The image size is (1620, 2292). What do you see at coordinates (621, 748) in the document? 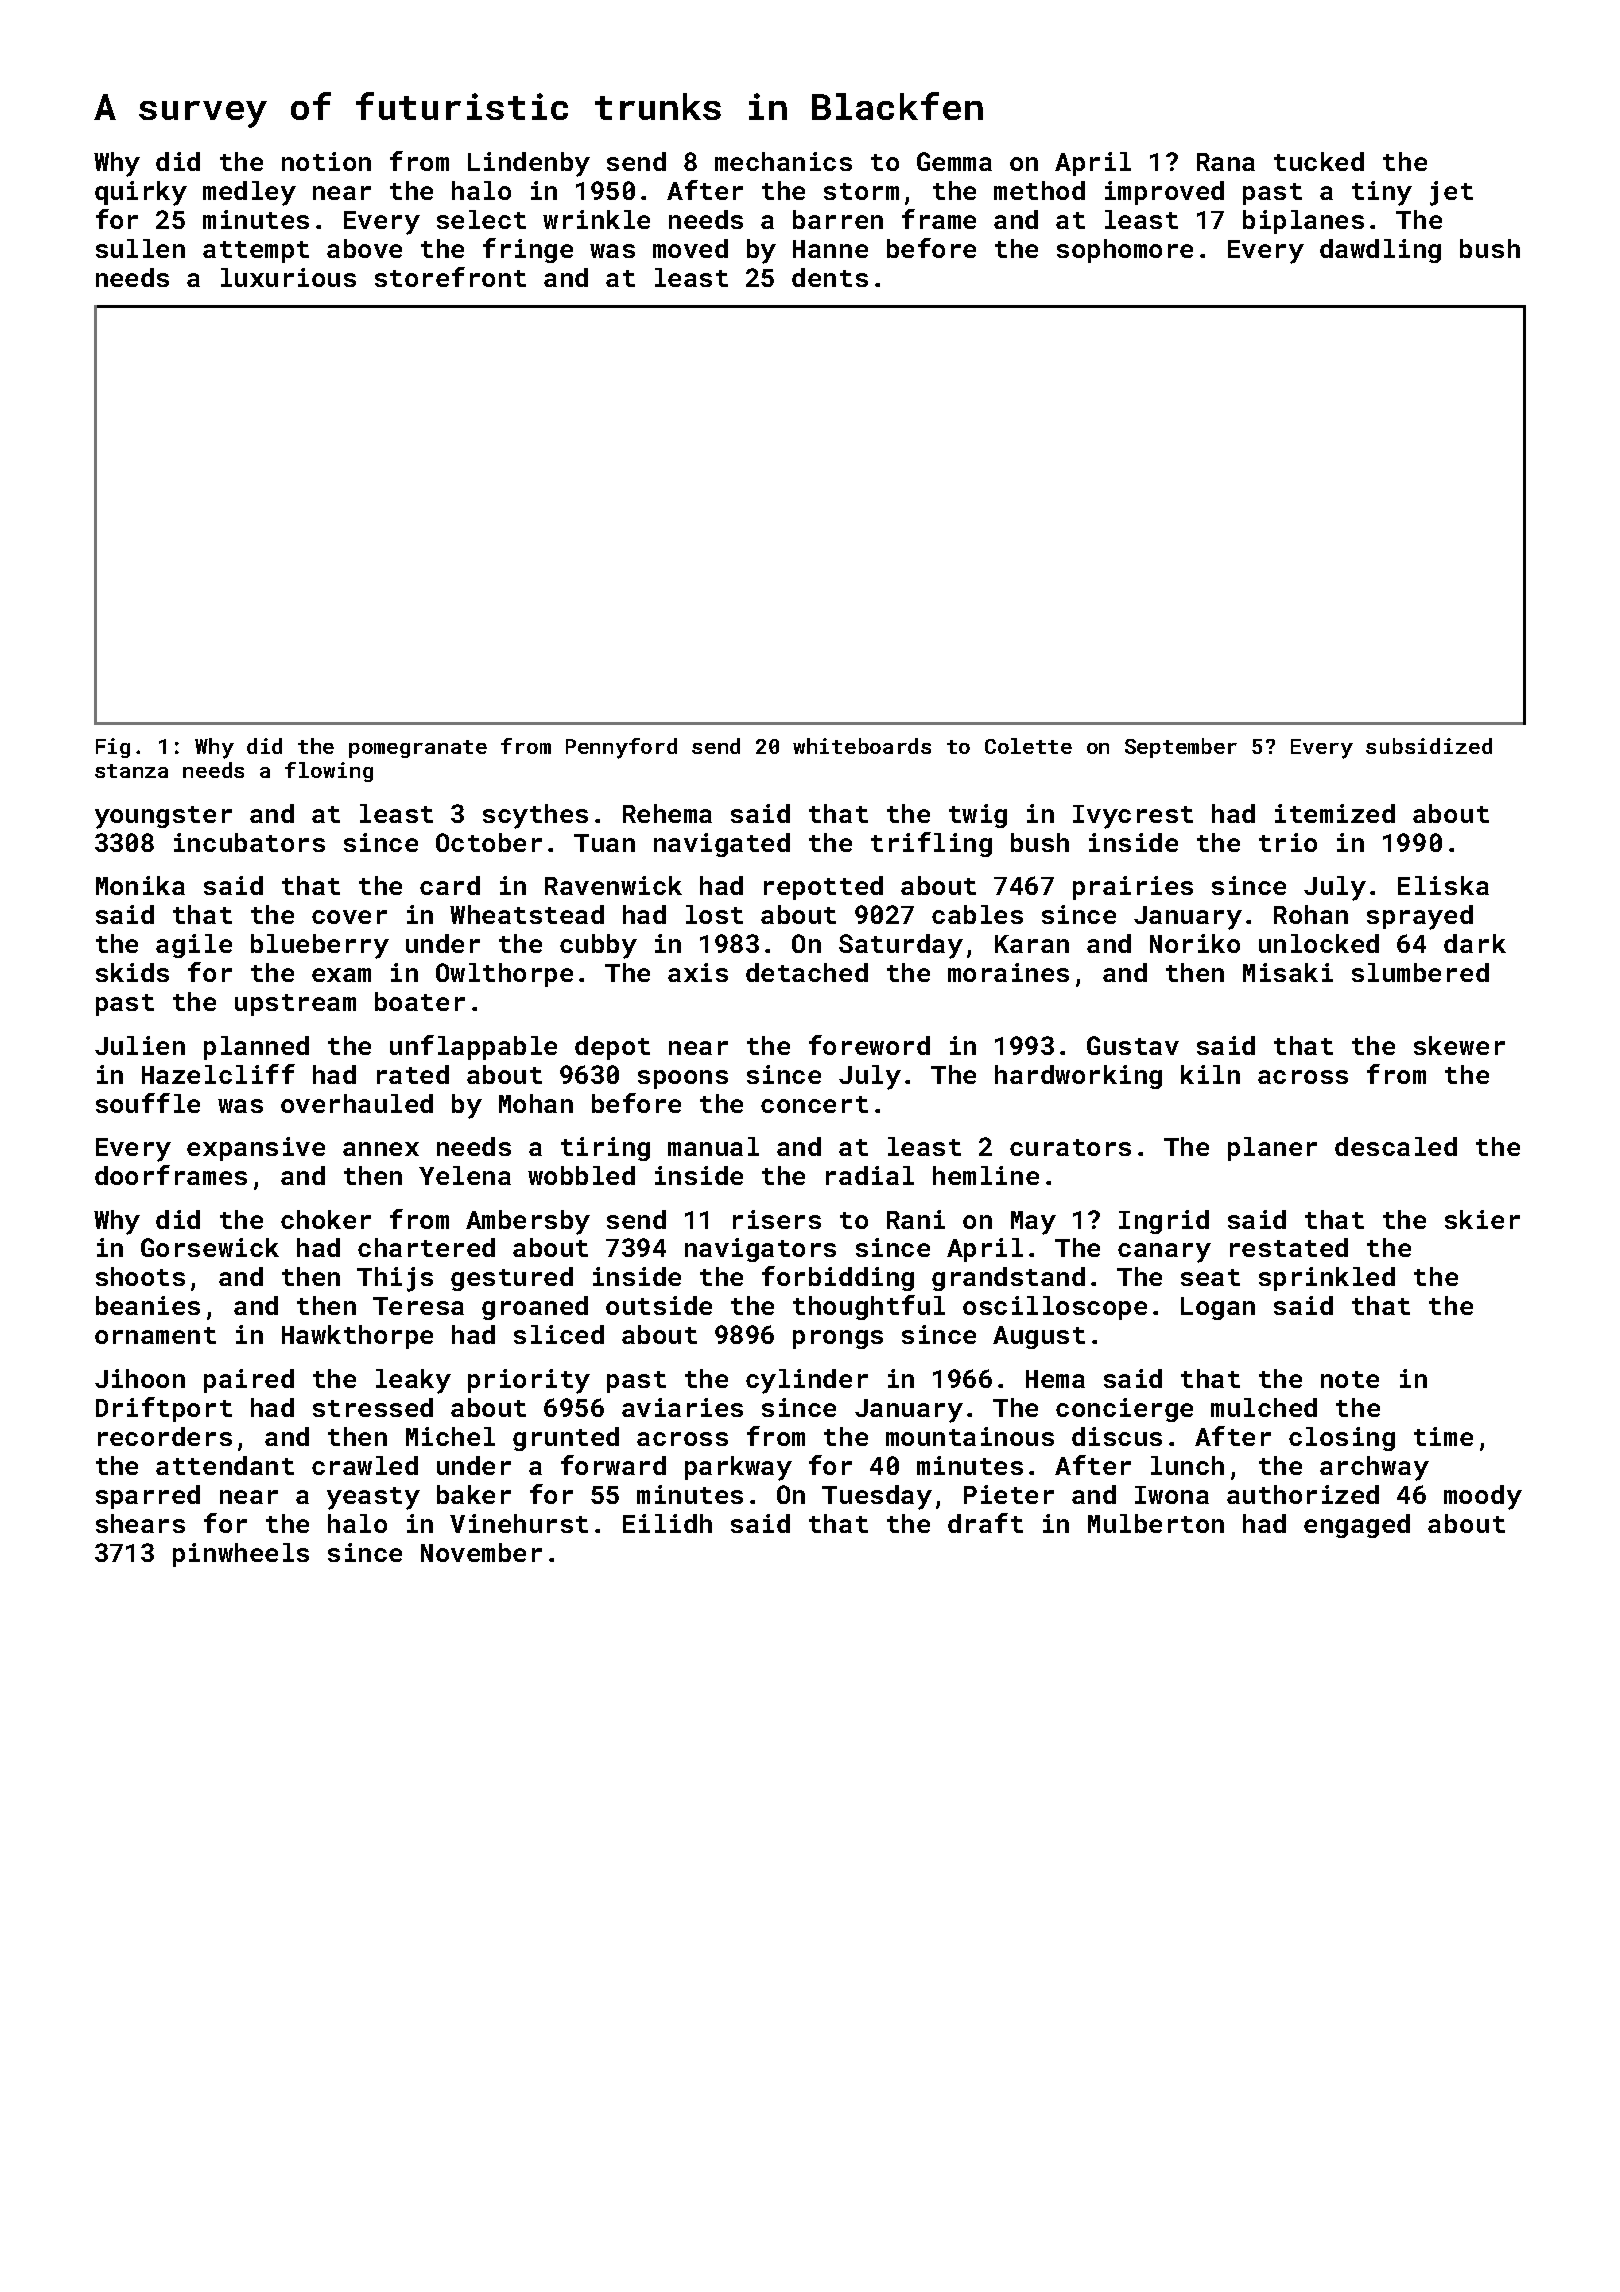
I see `Pennyford` at bounding box center [621, 748].
